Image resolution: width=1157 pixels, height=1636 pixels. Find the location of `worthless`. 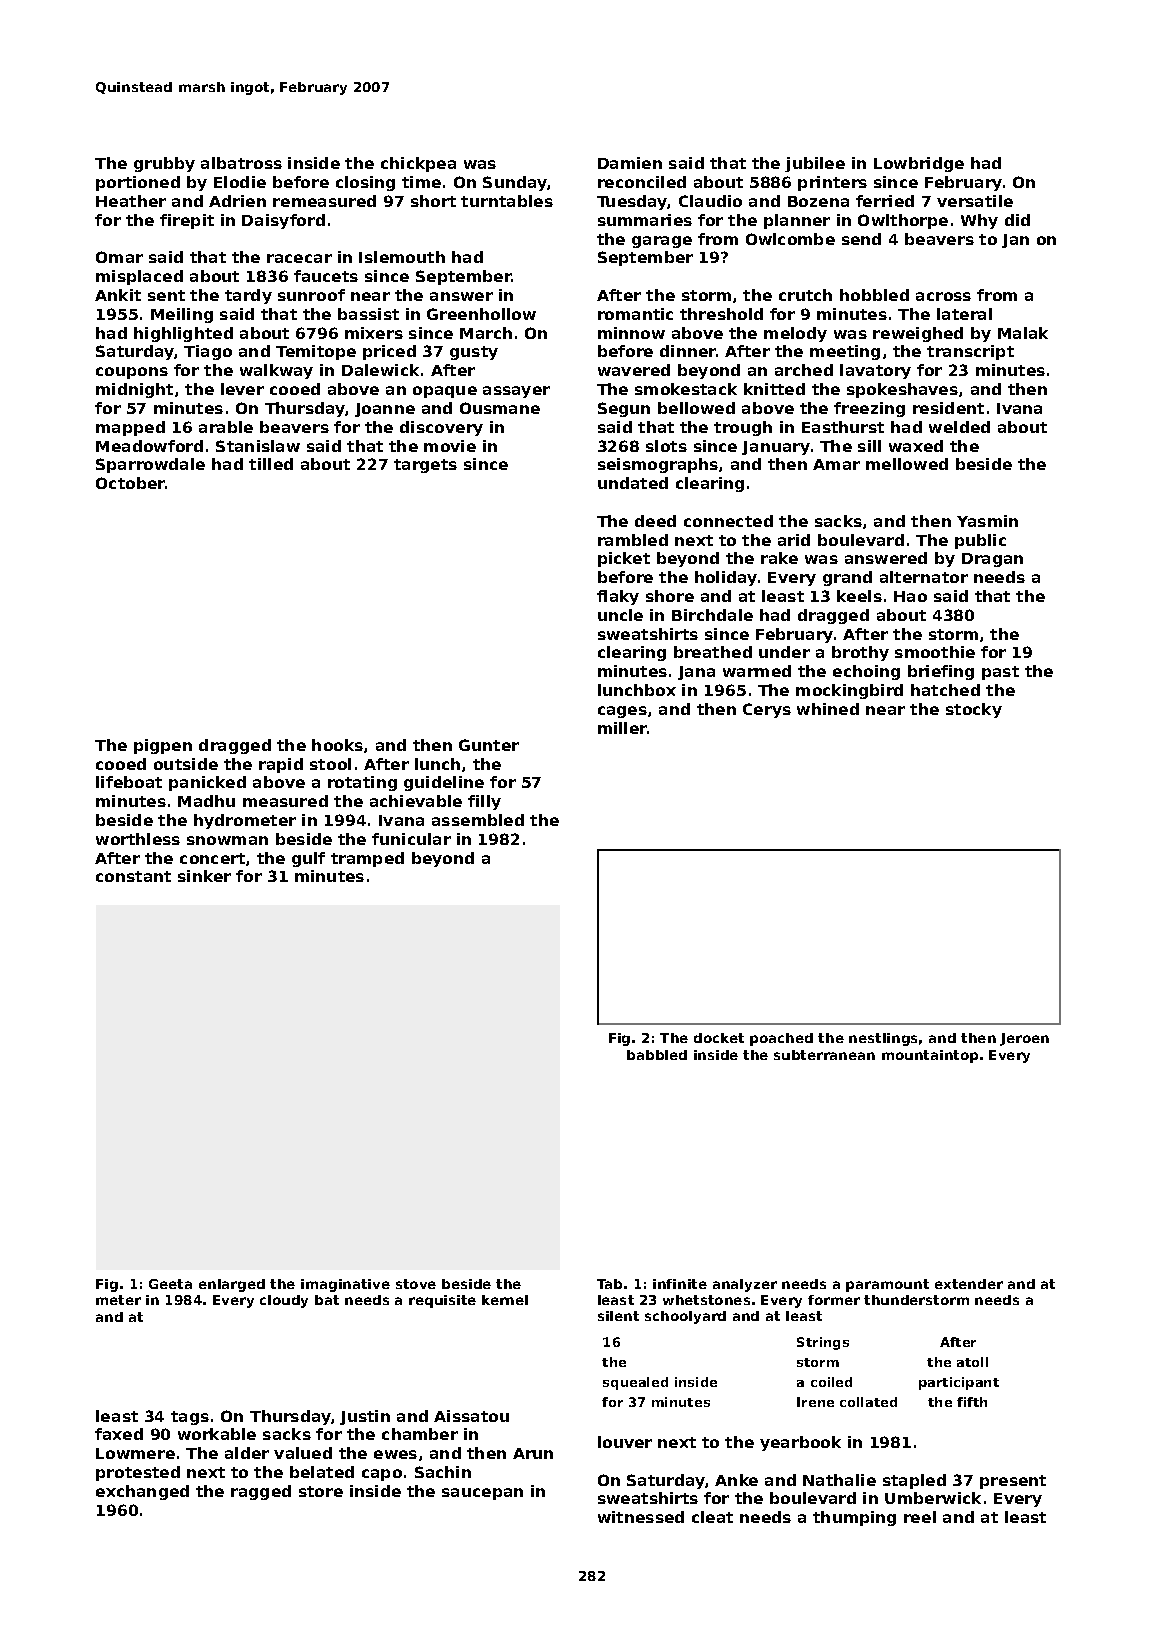

worthless is located at coordinates (138, 839).
